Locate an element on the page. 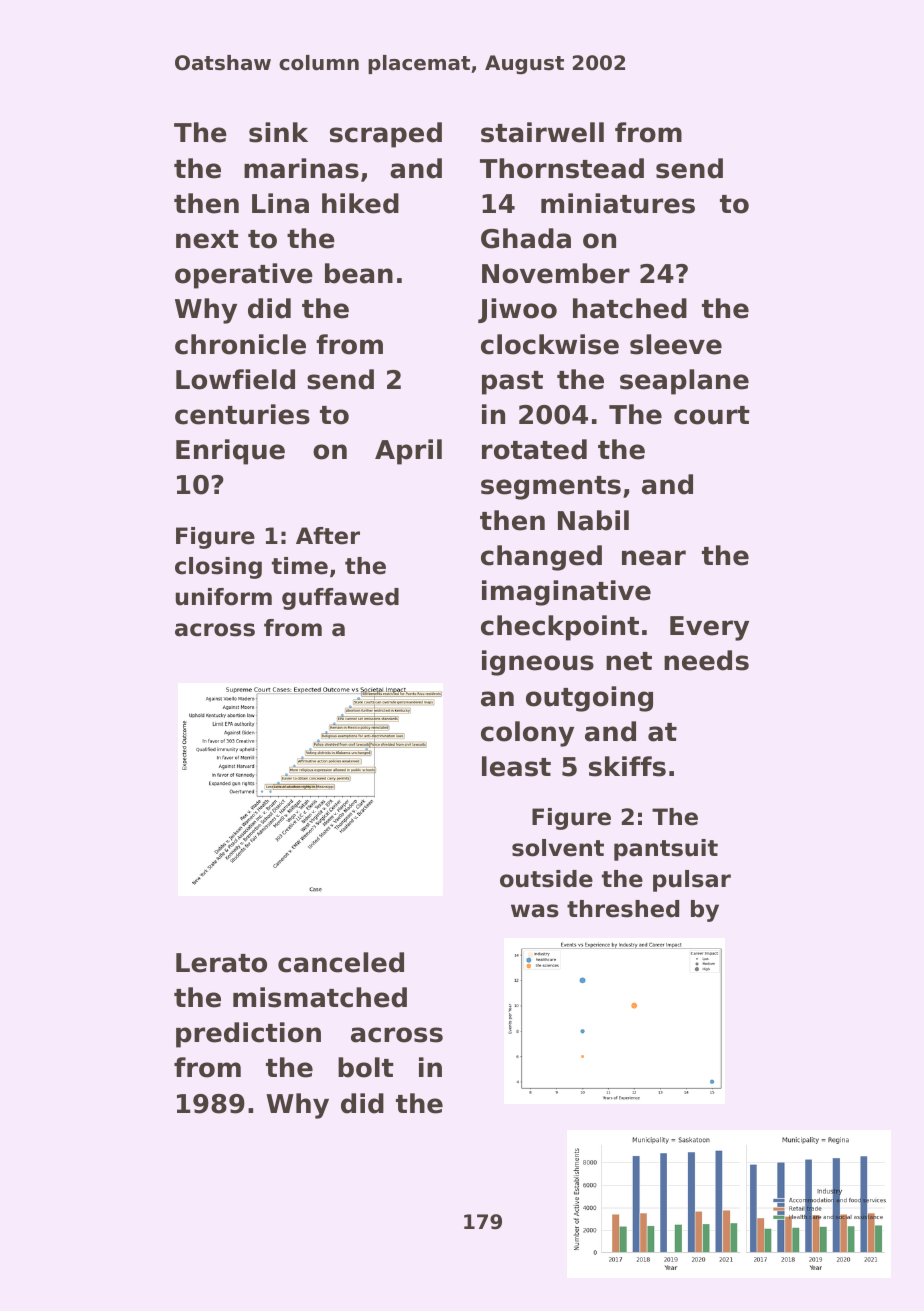 This document has width=924, height=1311. near is located at coordinates (654, 558).
